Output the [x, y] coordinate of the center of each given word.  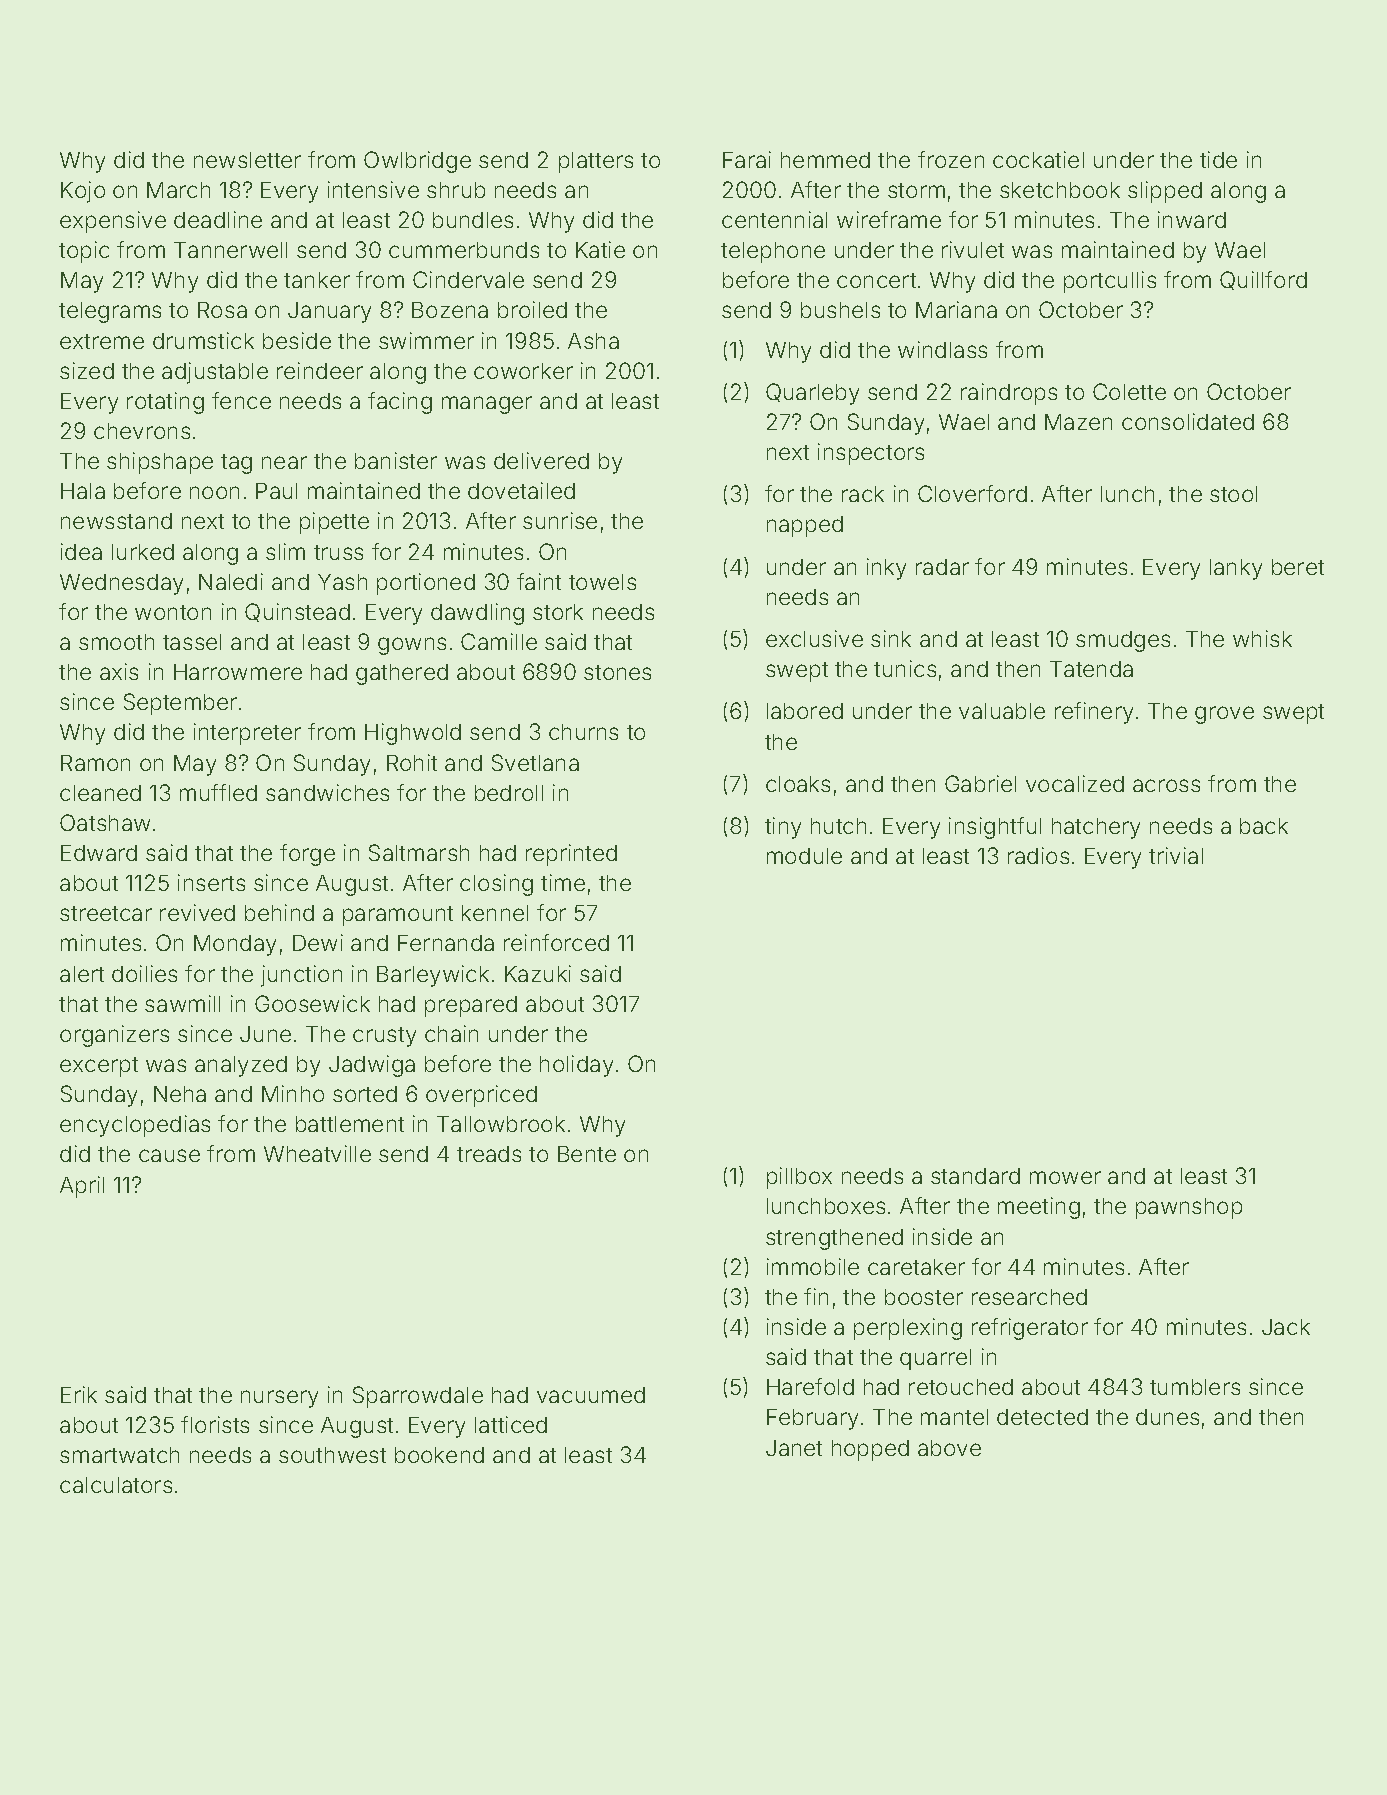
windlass [942, 349]
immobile [813, 1266]
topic [84, 252]
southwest [332, 1455]
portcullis [1110, 282]
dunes [1167, 1417]
